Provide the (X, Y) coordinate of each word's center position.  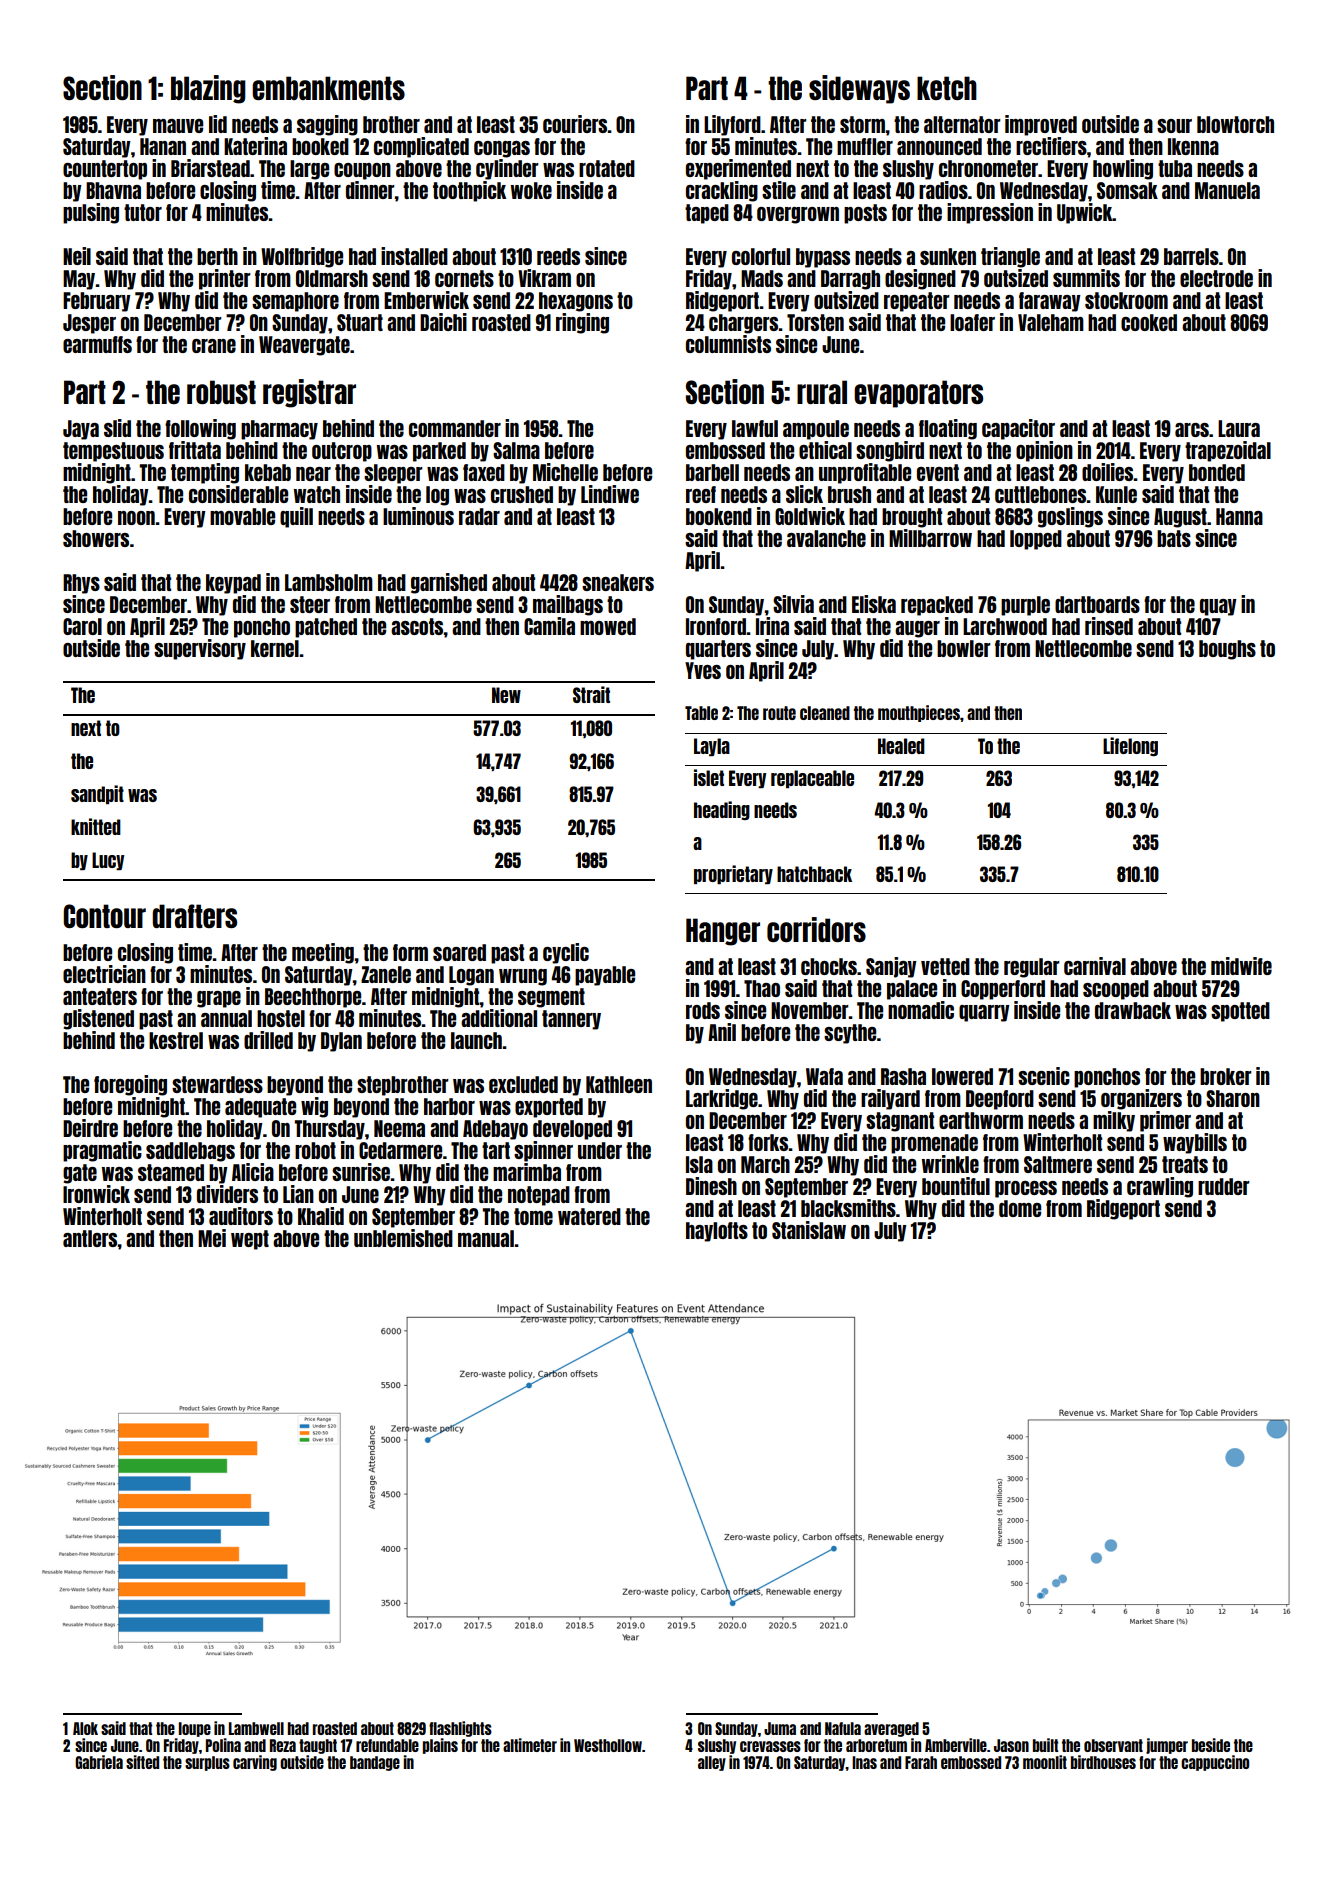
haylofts (717, 1232)
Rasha (903, 1076)
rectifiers (1051, 146)
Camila (549, 626)
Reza (283, 1745)
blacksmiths (848, 1208)
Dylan (341, 1042)
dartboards (1097, 604)
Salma (516, 450)
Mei (212, 1238)
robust (221, 392)
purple (1025, 606)
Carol (82, 626)
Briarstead (210, 168)
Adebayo (495, 1130)
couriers (575, 124)
